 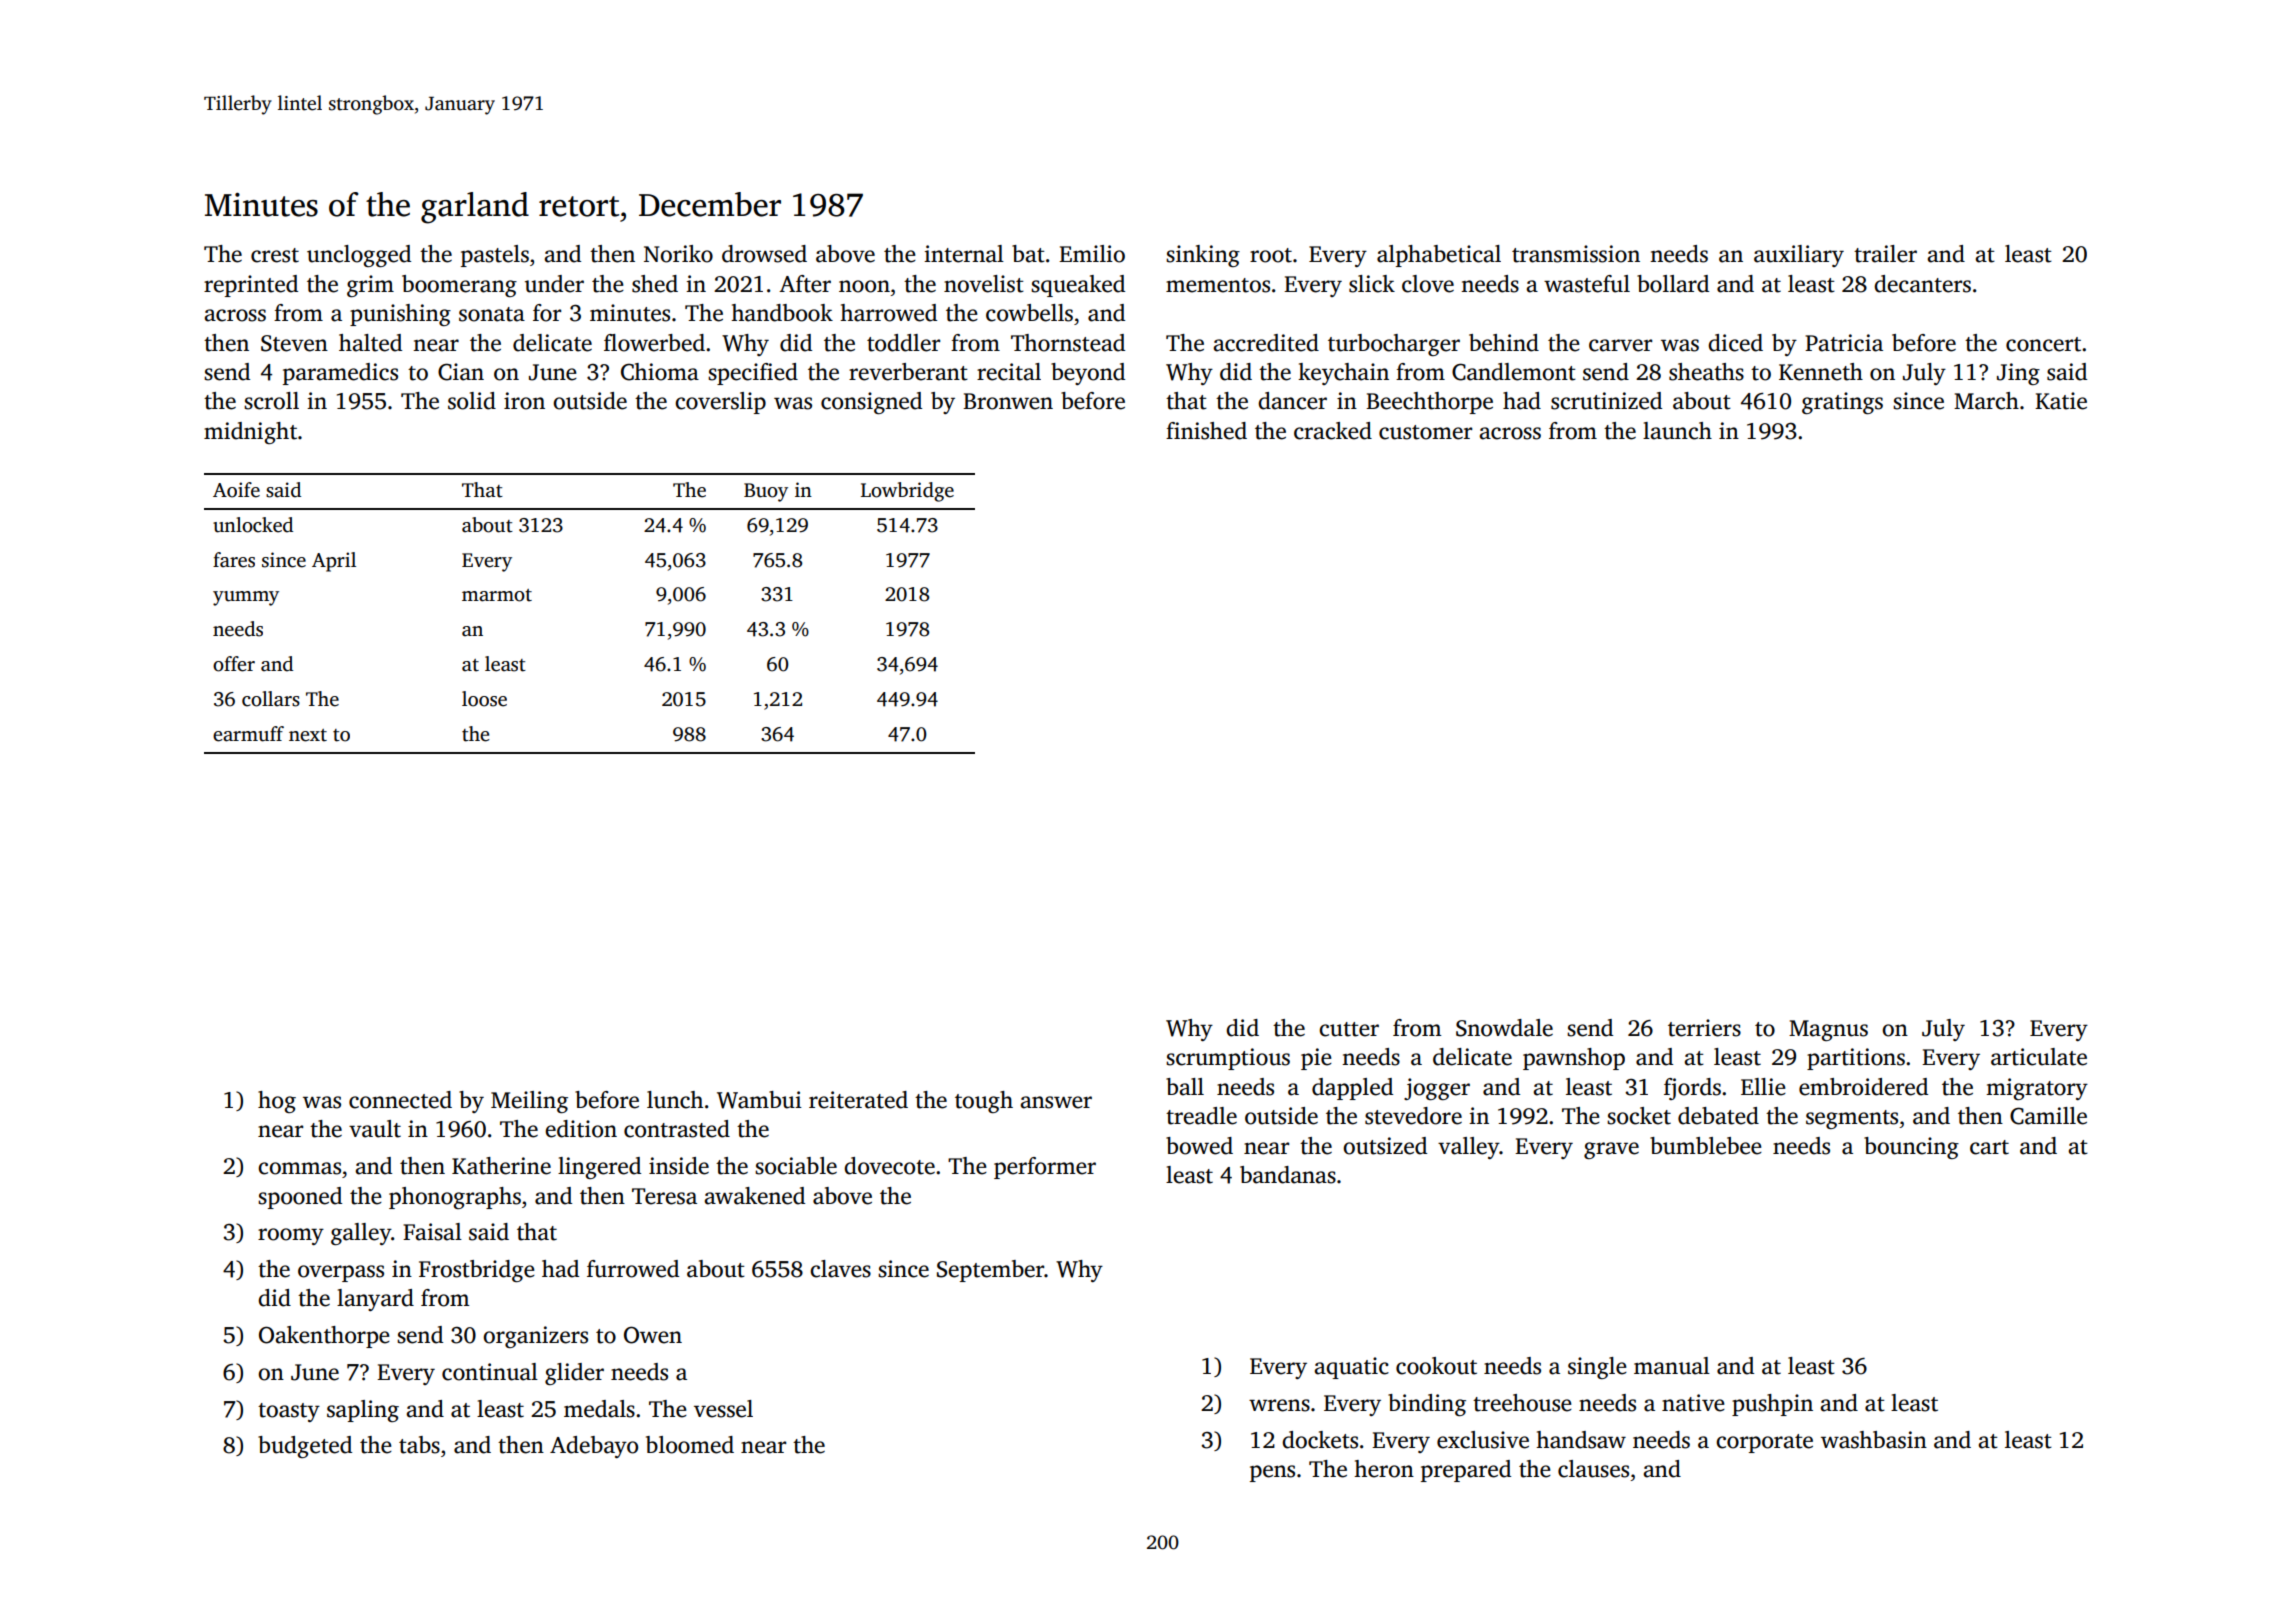 What do you see at coordinates (400, 1100) in the image?
I see `connected` at bounding box center [400, 1100].
